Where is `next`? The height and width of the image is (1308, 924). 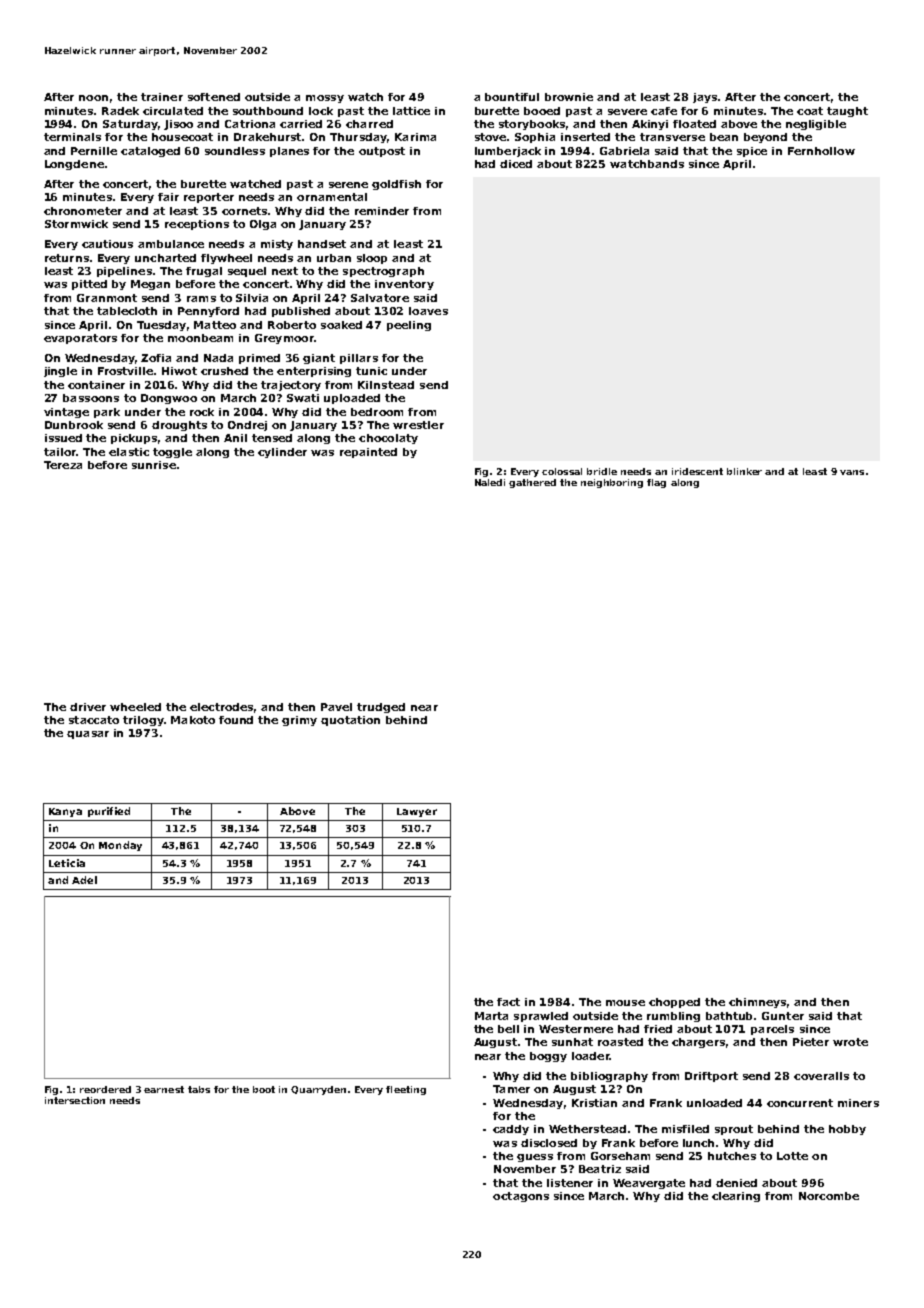
next is located at coordinates (285, 271).
